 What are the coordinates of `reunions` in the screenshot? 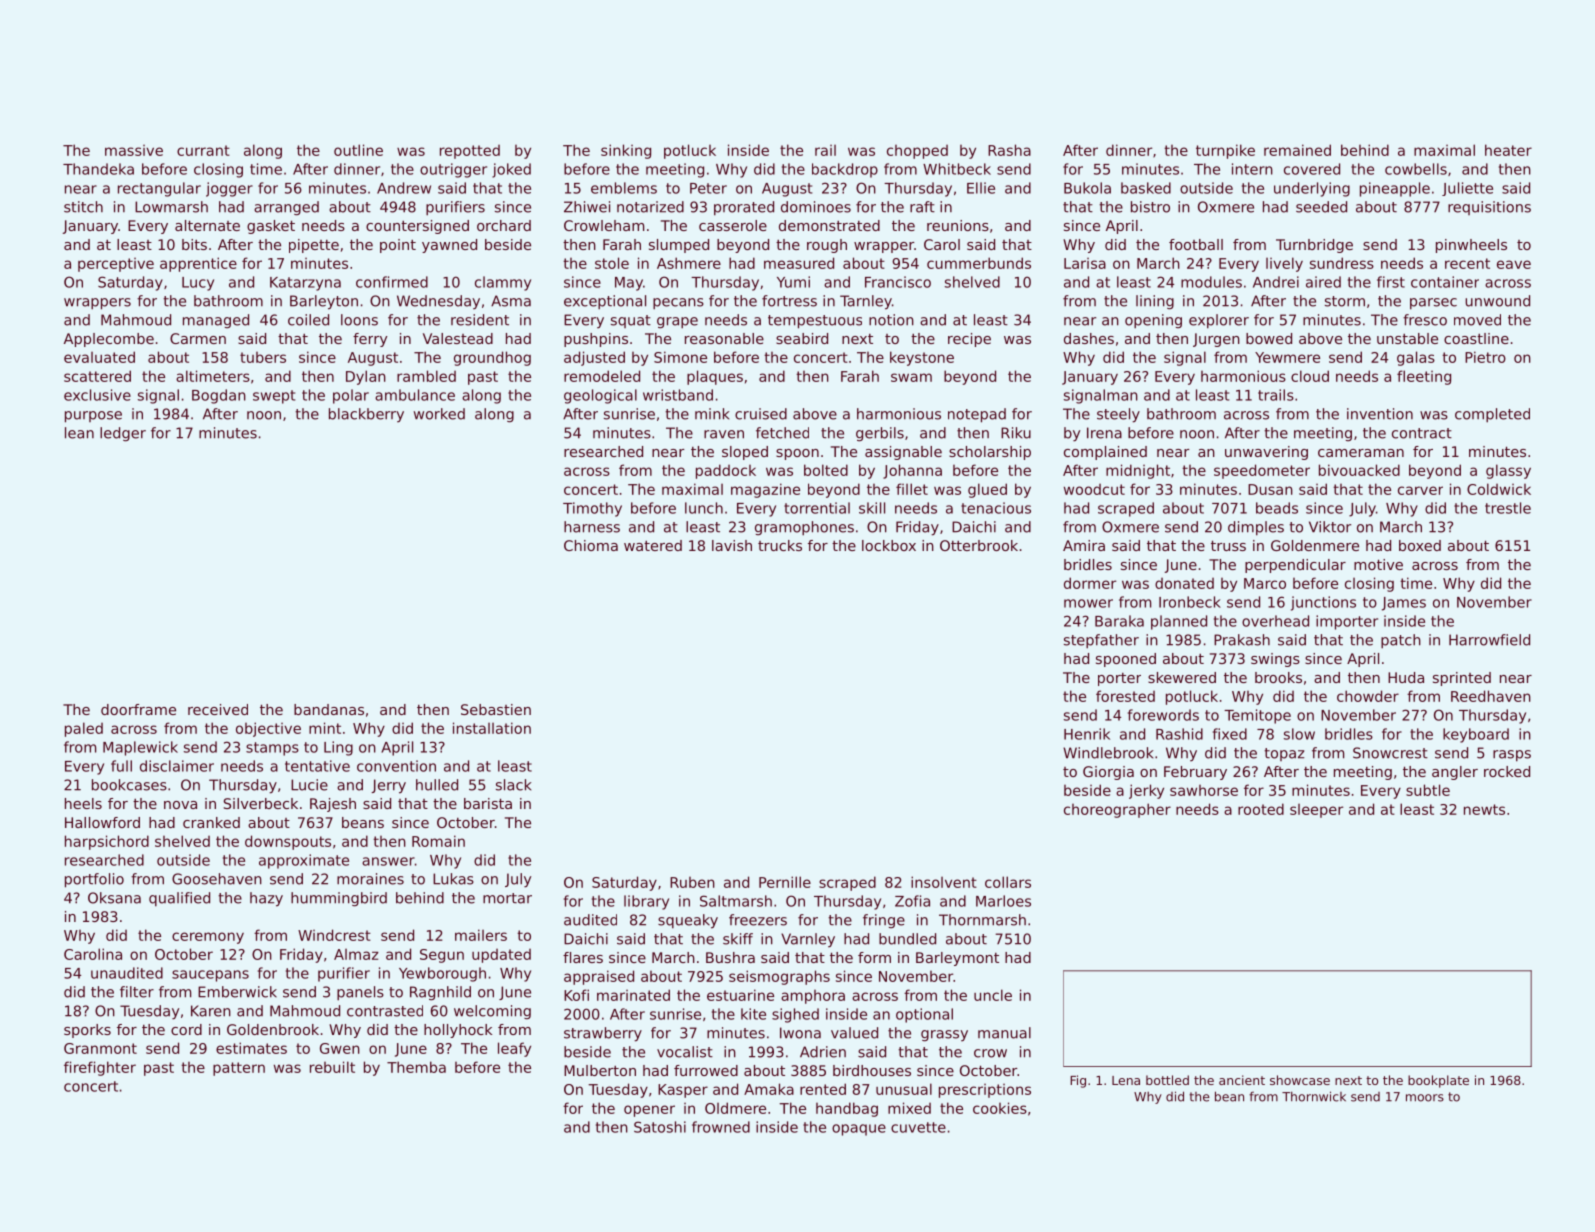 It's located at (958, 225).
